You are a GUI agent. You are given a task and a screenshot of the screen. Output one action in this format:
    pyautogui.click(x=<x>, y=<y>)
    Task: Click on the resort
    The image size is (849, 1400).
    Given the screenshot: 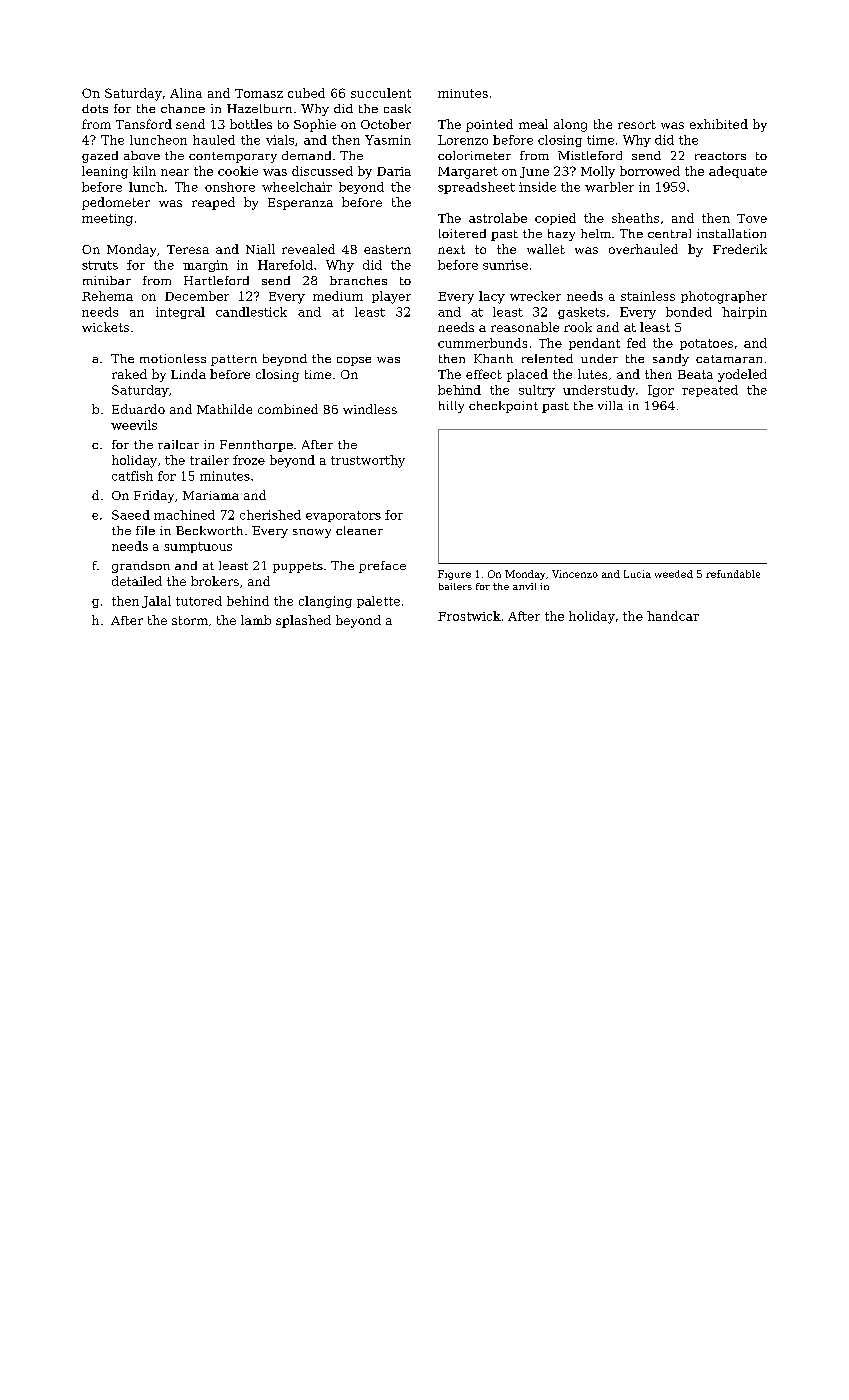 What is the action you would take?
    pyautogui.click(x=637, y=124)
